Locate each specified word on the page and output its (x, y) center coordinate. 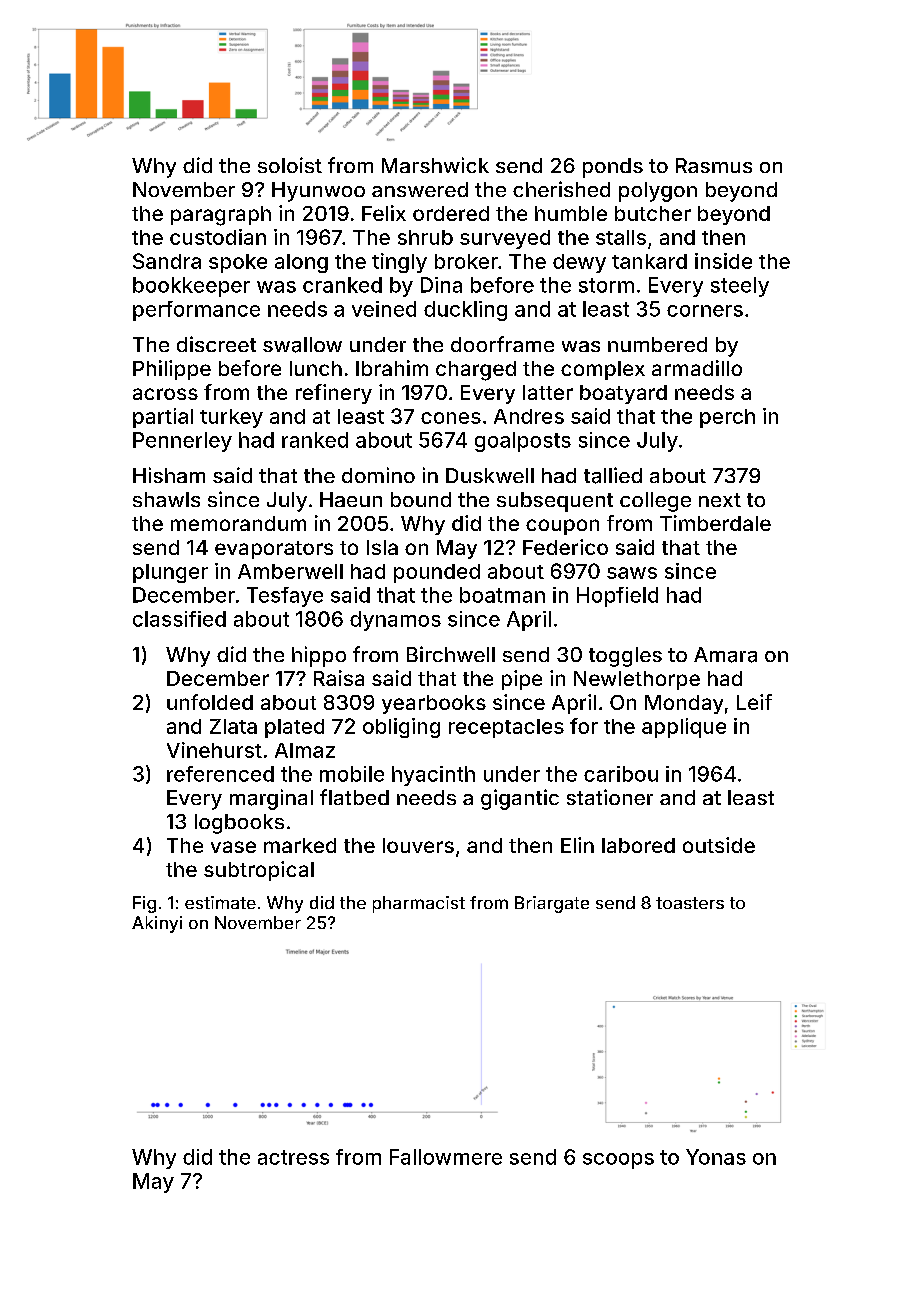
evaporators (274, 550)
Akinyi (157, 924)
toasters (690, 903)
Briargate (552, 904)
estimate (220, 902)
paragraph (221, 216)
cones (451, 418)
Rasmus (714, 165)
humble (571, 213)
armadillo (697, 368)
